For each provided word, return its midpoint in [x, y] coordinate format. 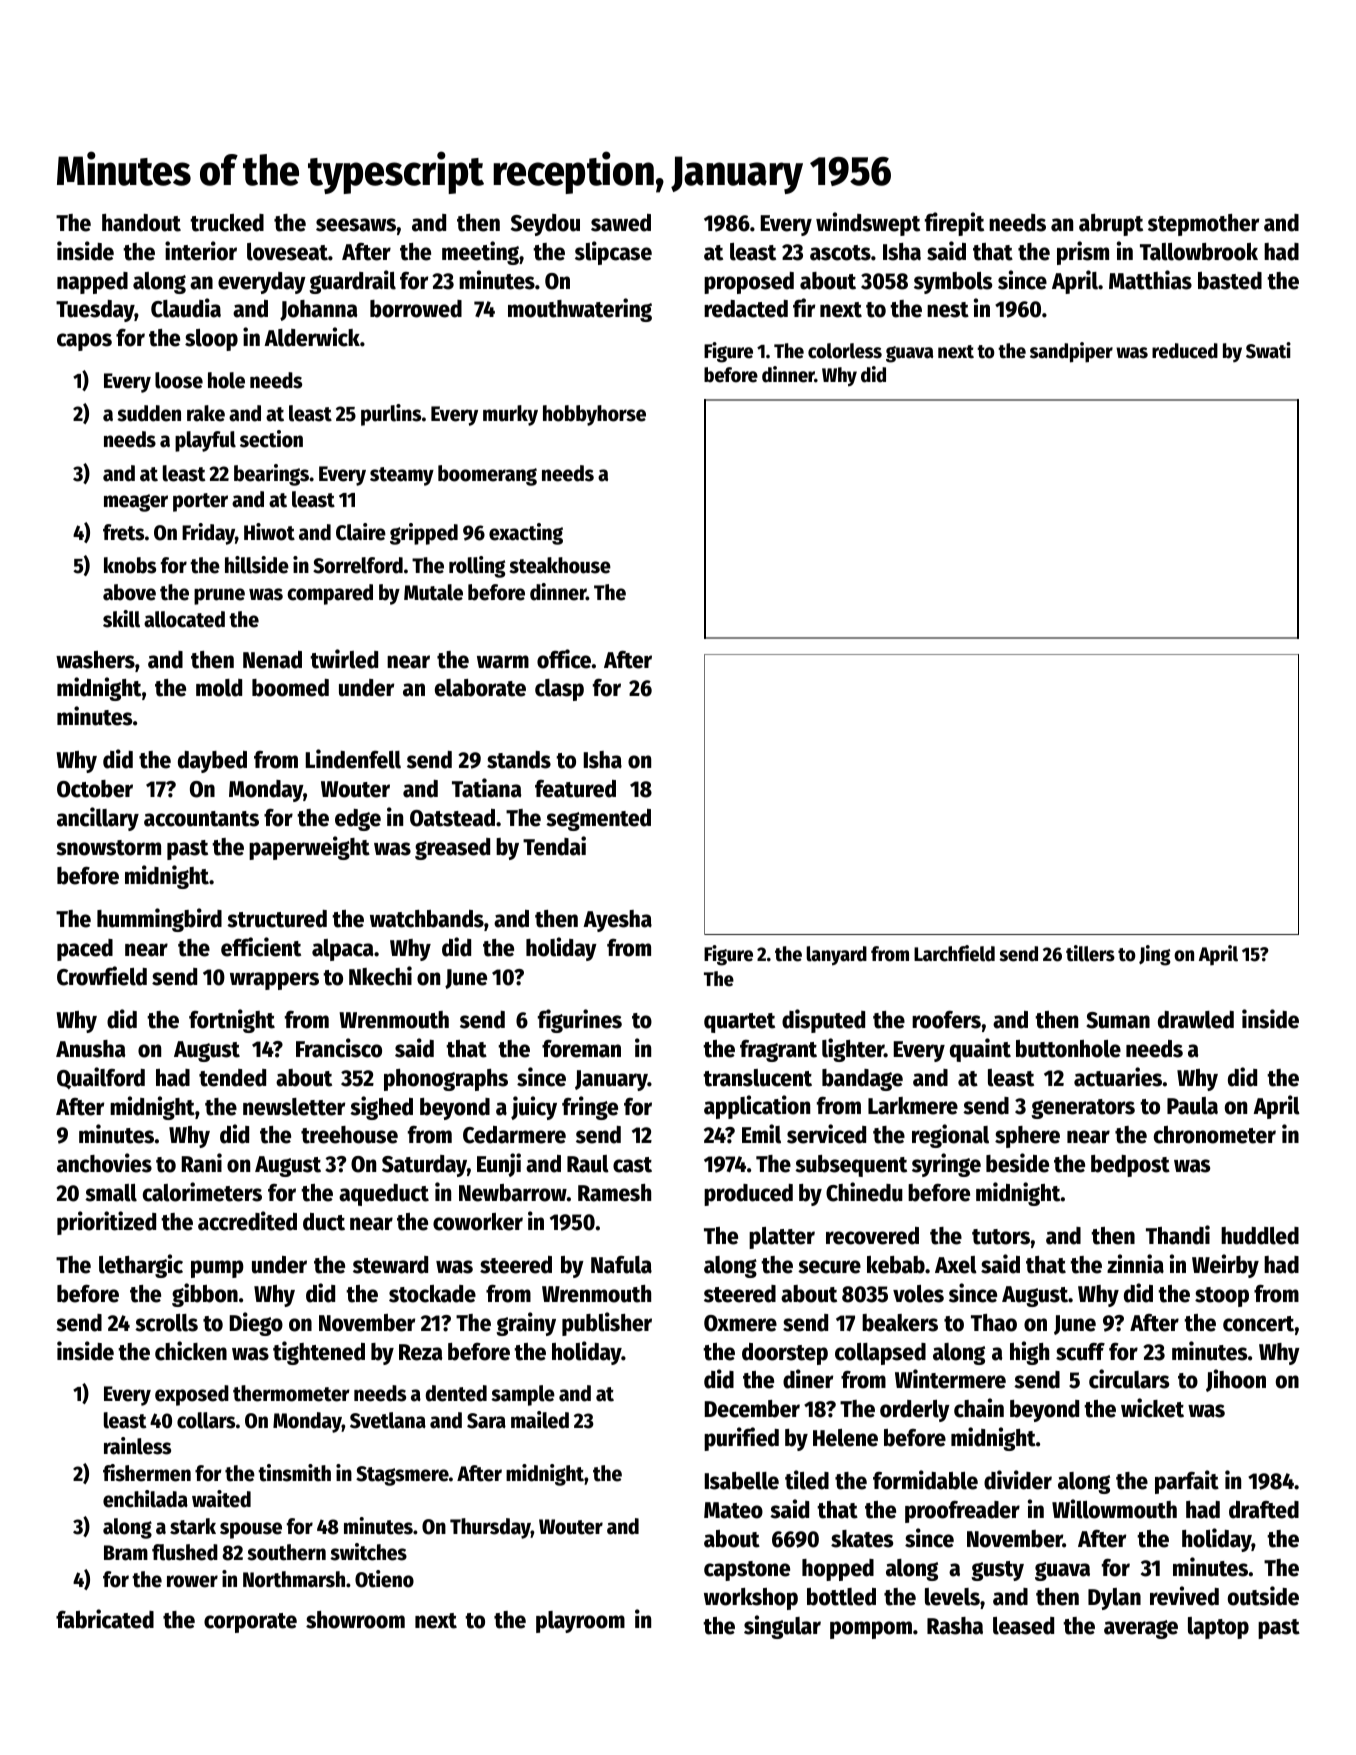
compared [330, 594]
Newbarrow [513, 1193]
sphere [1027, 1137]
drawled [1196, 1020]
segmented [598, 820]
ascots [840, 253]
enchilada [145, 1499]
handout [141, 223]
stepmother [1203, 225]
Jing [1155, 955]
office [564, 659]
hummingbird [159, 920]
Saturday [424, 1166]
